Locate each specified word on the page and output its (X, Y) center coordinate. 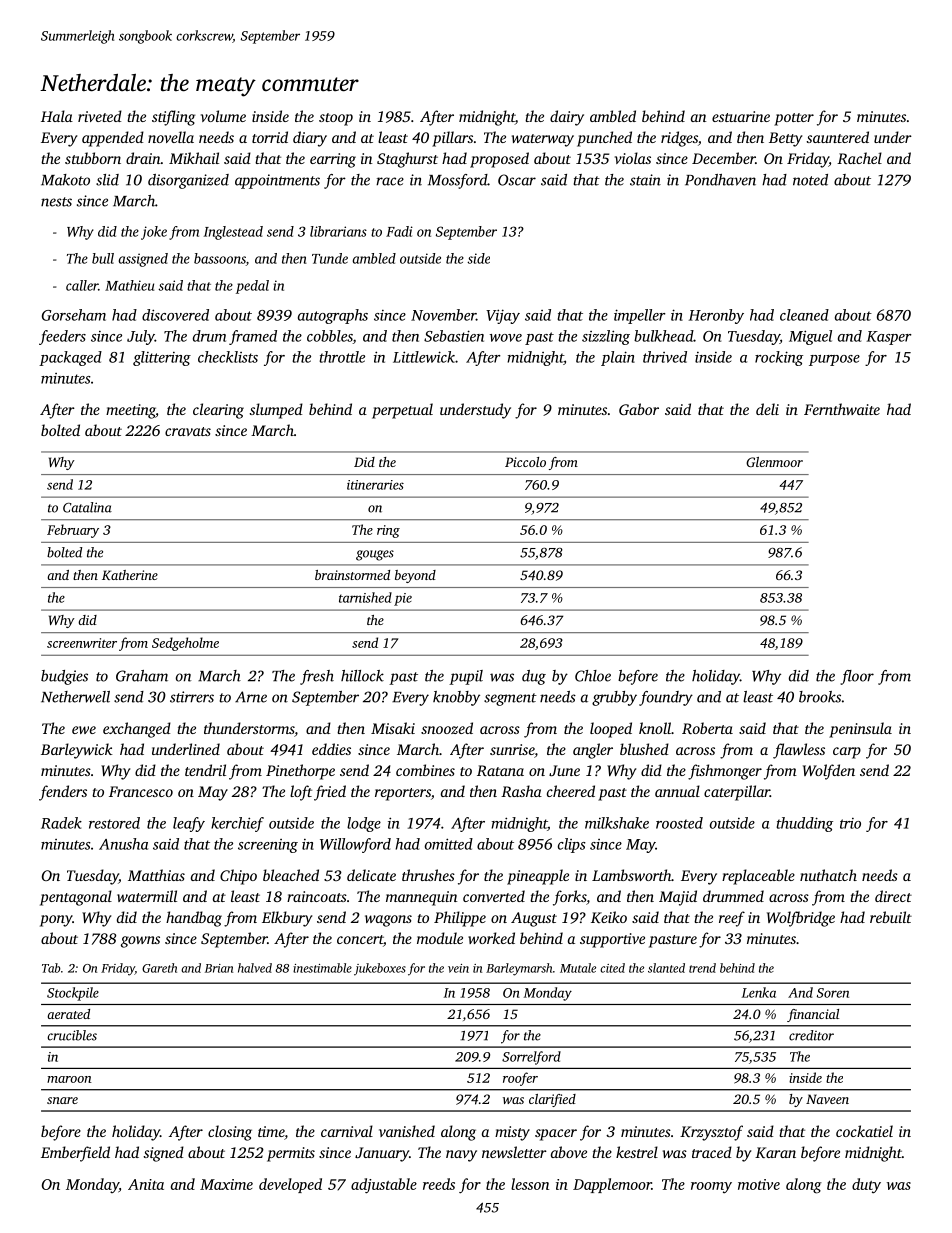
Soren (833, 993)
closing (230, 1133)
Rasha (521, 791)
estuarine (741, 116)
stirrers (192, 697)
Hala (57, 116)
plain (618, 358)
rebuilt (891, 917)
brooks (820, 697)
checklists (228, 357)
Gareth (159, 968)
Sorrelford (531, 1058)
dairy (567, 118)
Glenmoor (774, 462)
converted (494, 896)
